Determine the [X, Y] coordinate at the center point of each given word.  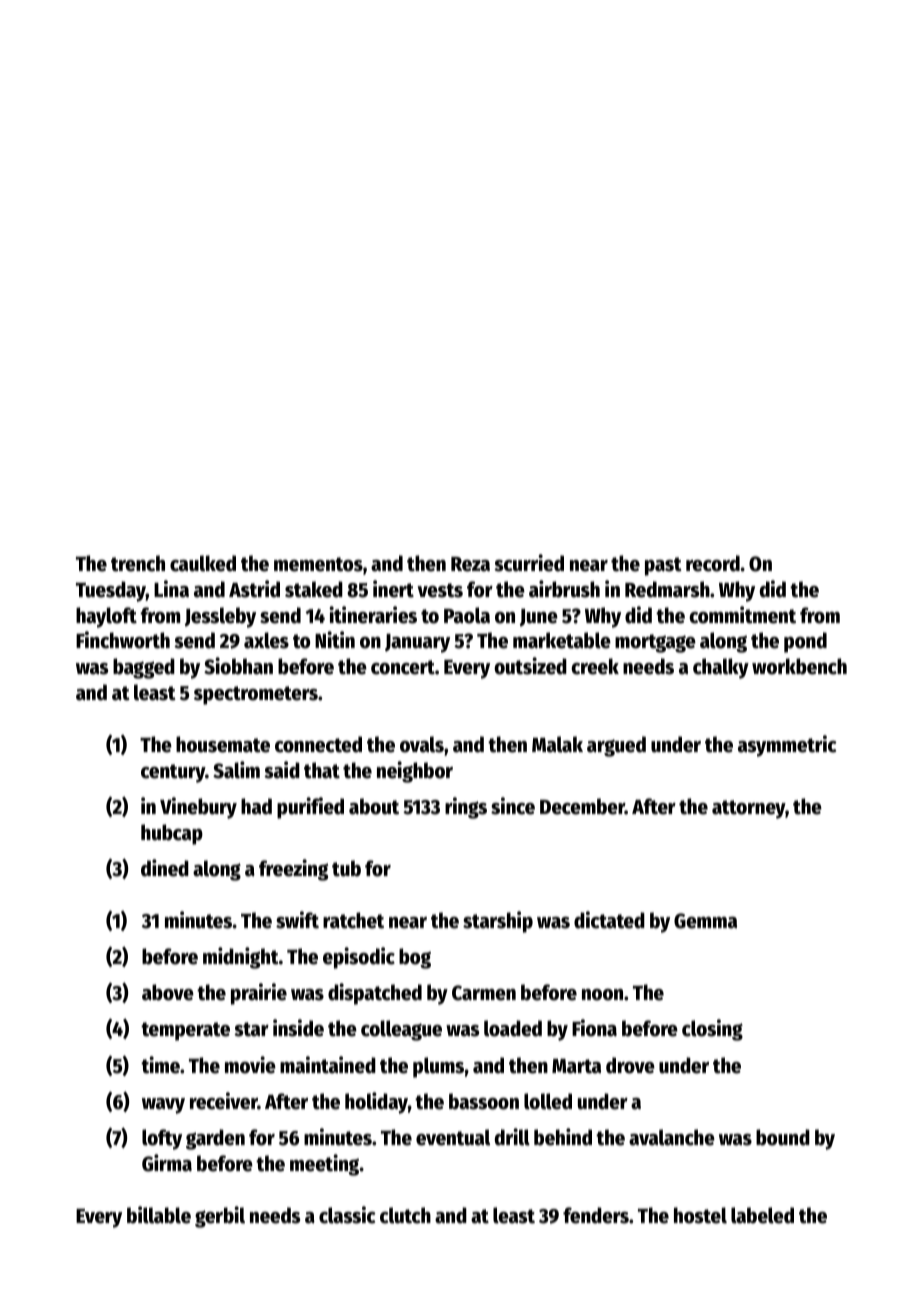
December [582, 806]
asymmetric [787, 746]
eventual [453, 1137]
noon [602, 995]
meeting [325, 1165]
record [713, 563]
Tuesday [111, 591]
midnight [241, 958]
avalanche [672, 1137]
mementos [318, 564]
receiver [224, 1101]
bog [415, 958]
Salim [236, 770]
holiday [376, 1103]
